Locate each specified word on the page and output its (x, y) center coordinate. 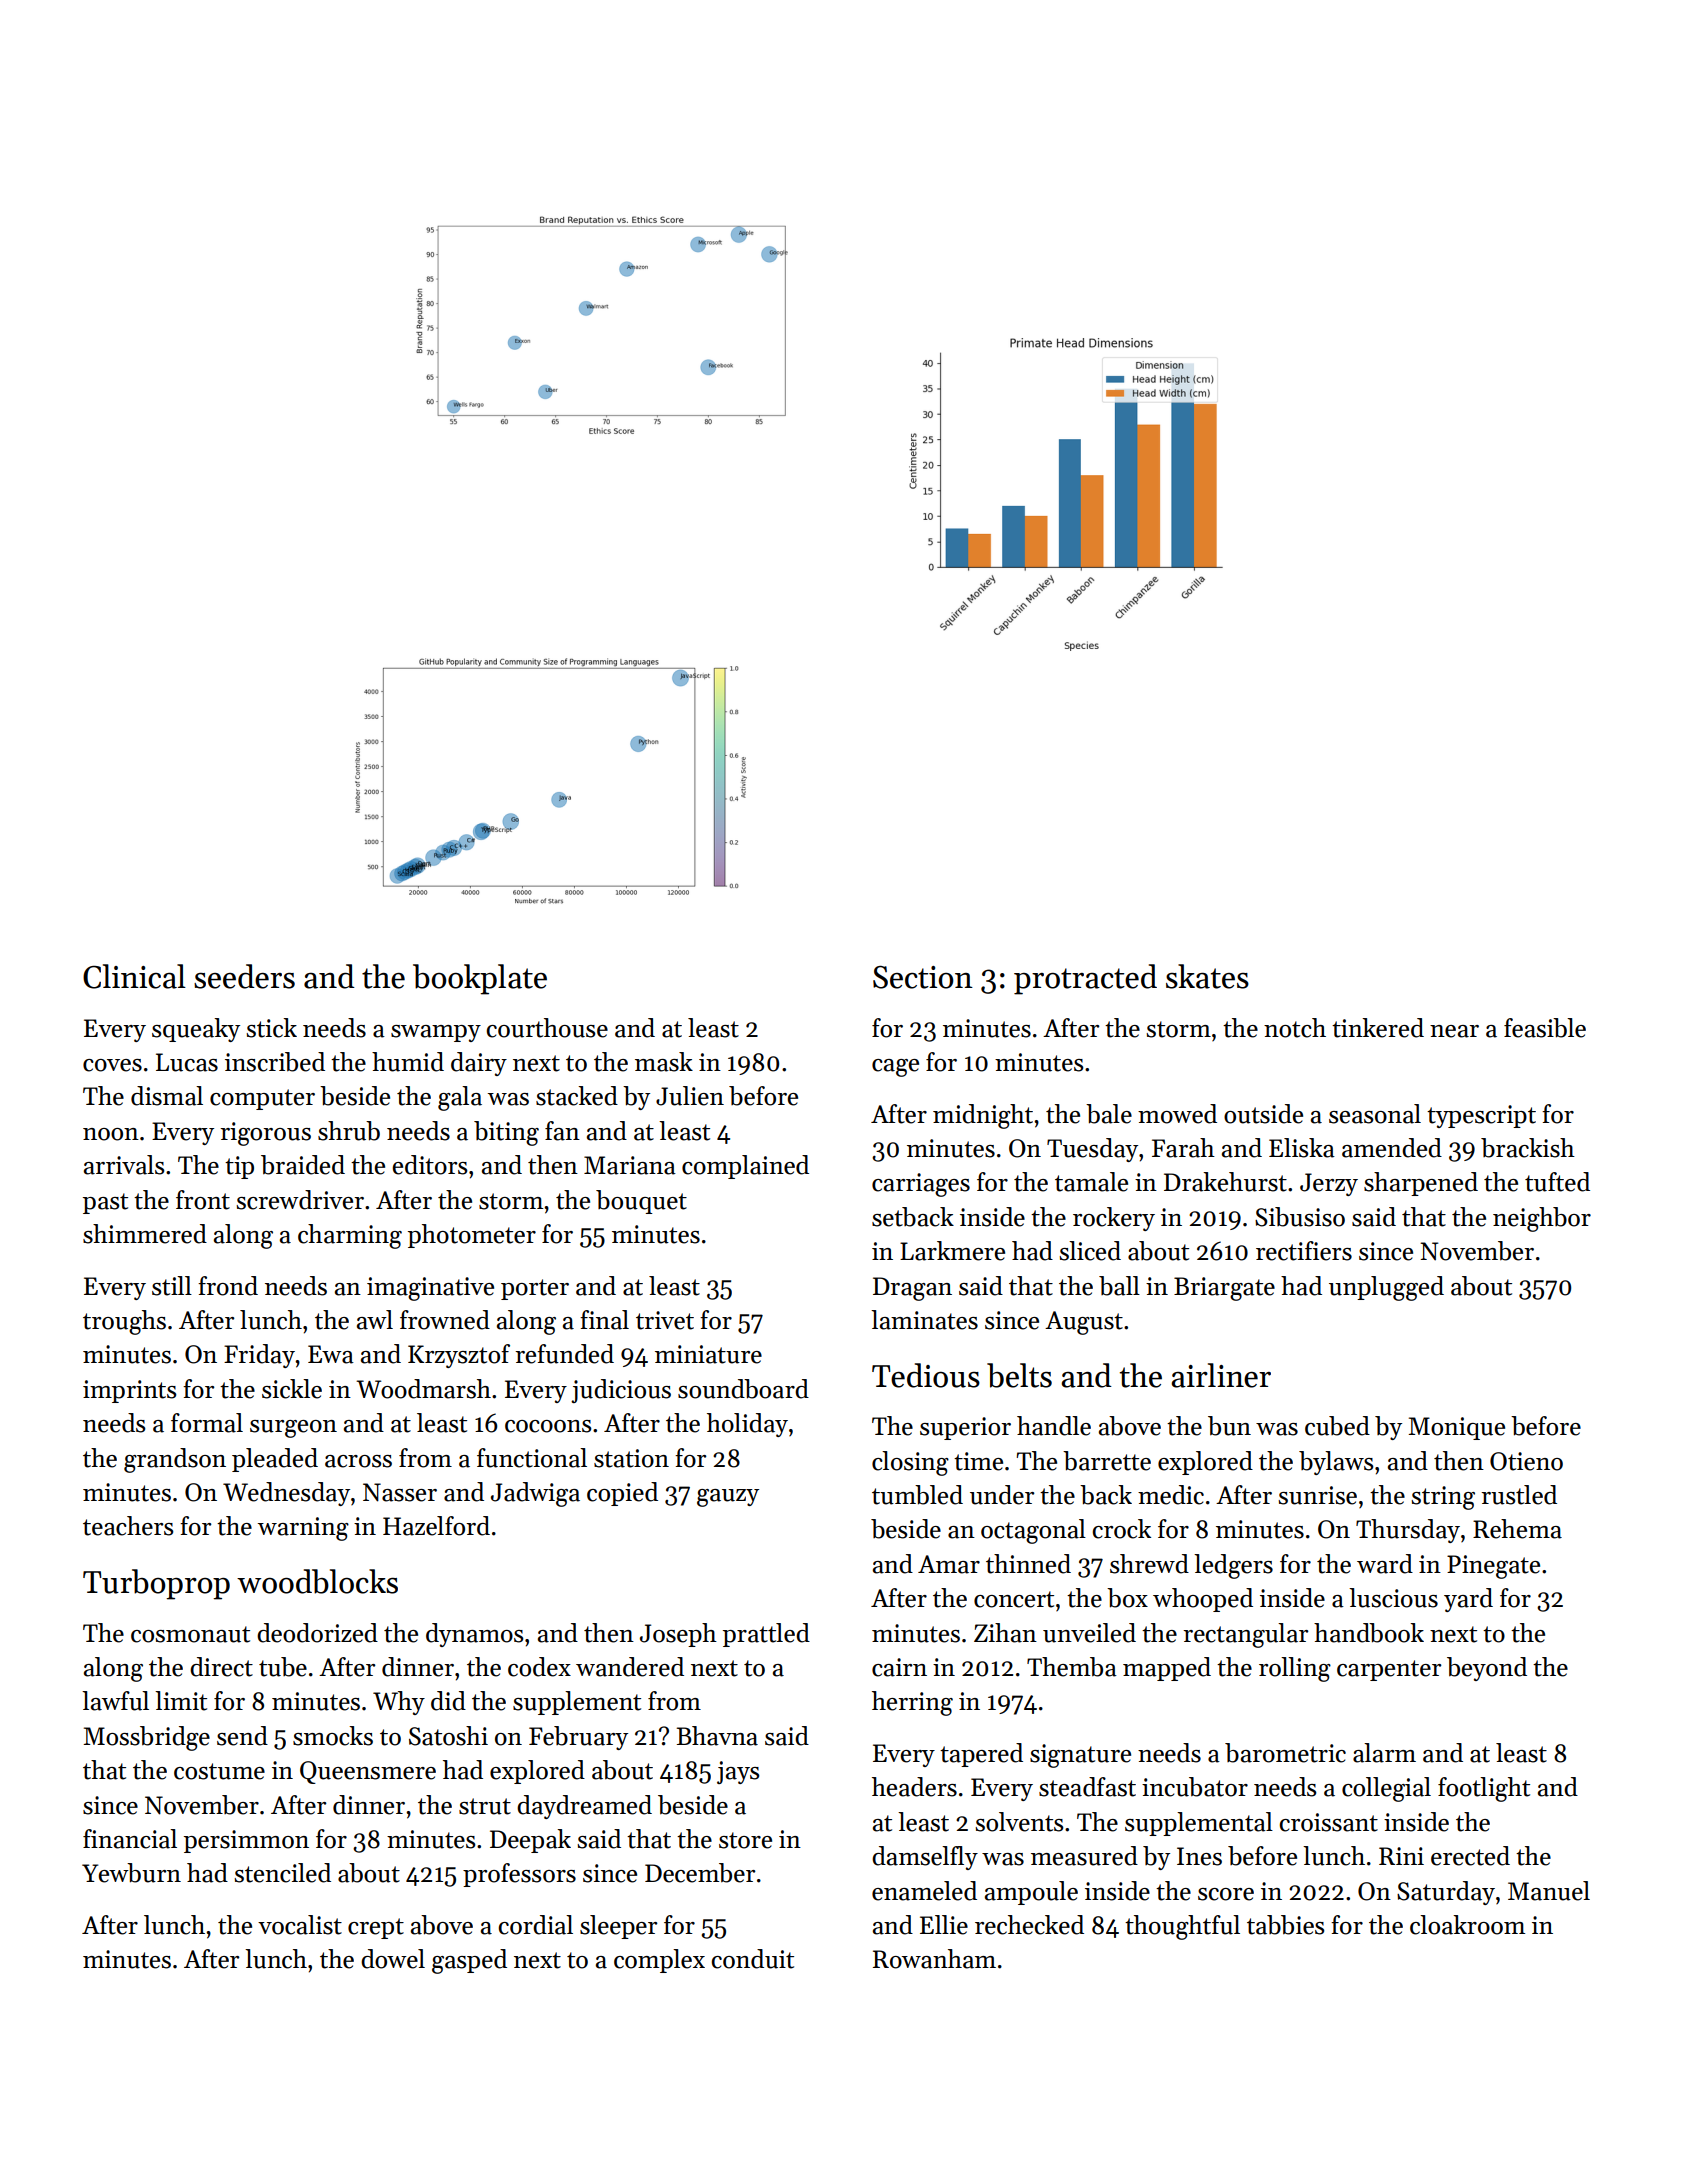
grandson (175, 1460)
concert (1014, 1599)
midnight (983, 1116)
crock (1122, 1529)
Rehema (1517, 1529)
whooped (1203, 1600)
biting (506, 1133)
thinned (1028, 1564)
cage (895, 1068)
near (1454, 1031)
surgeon (293, 1429)
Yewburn (131, 1873)
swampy (436, 1033)
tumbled (917, 1495)
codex (539, 1667)
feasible (1545, 1028)
